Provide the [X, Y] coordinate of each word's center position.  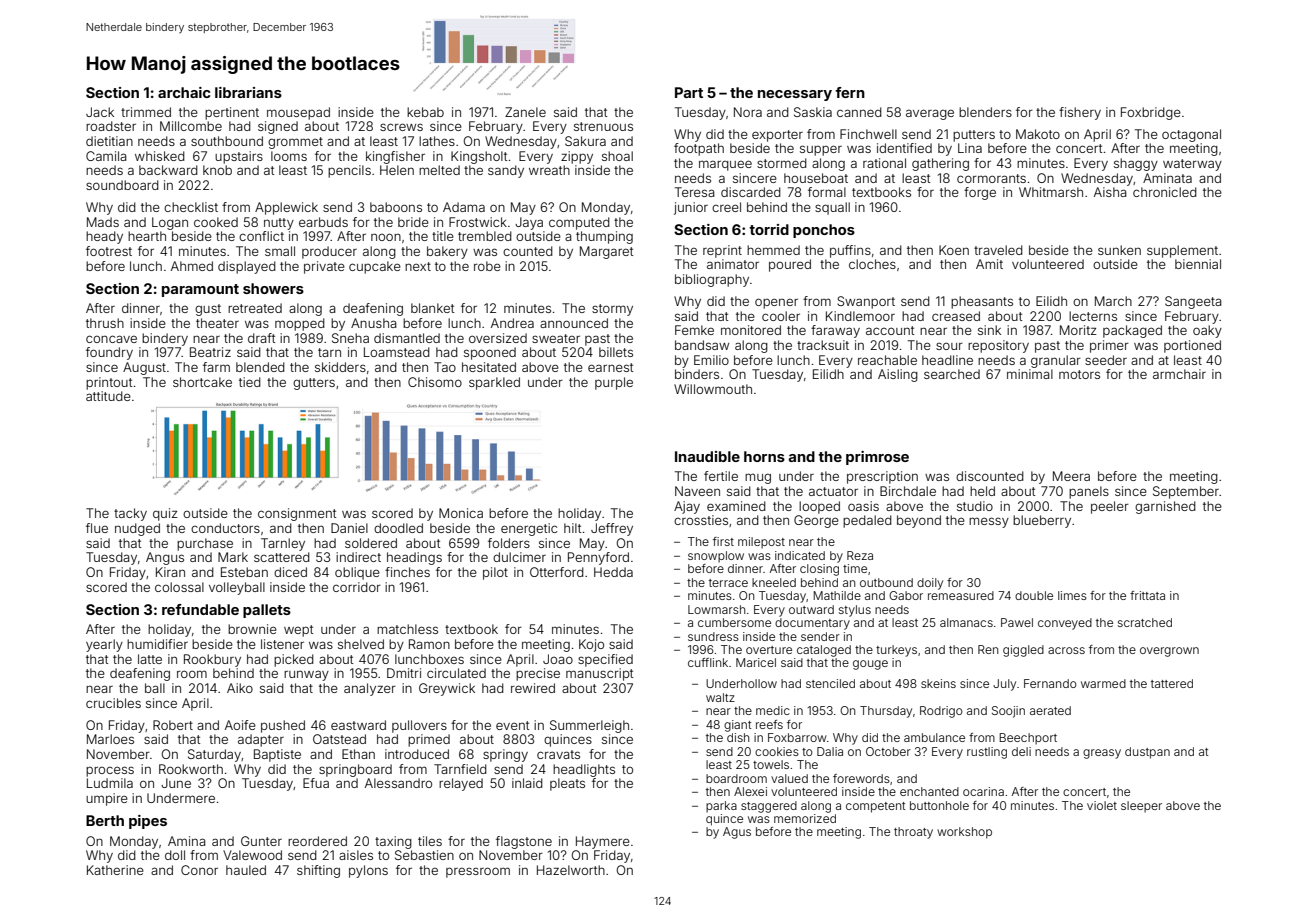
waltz [720, 697]
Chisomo [435, 382]
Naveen [697, 491]
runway [306, 675]
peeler [1110, 507]
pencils [349, 171]
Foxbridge [1151, 113]
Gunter [261, 841]
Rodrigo [941, 712]
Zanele [525, 112]
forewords [861, 778]
